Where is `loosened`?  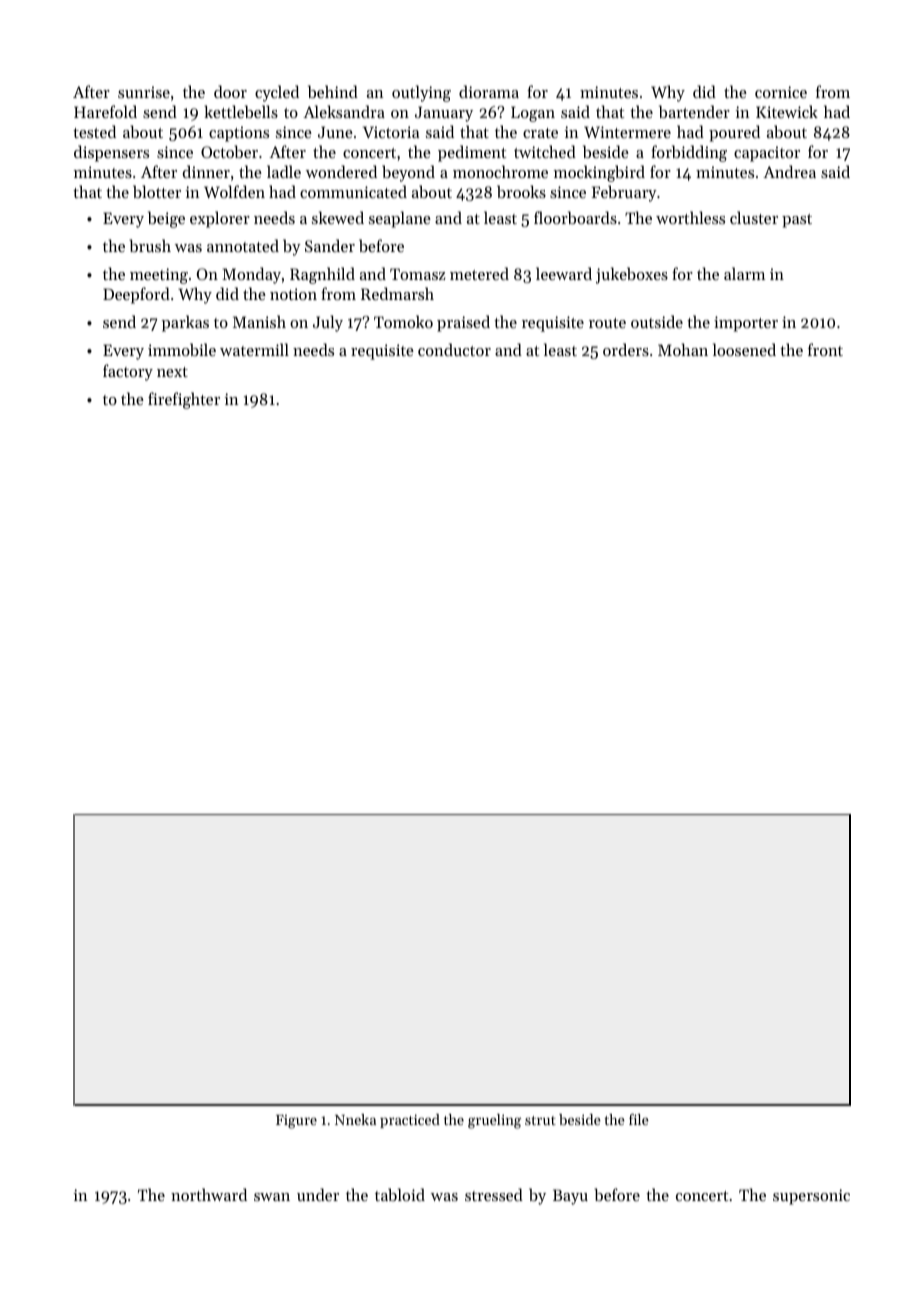
loosened is located at coordinates (744, 349).
